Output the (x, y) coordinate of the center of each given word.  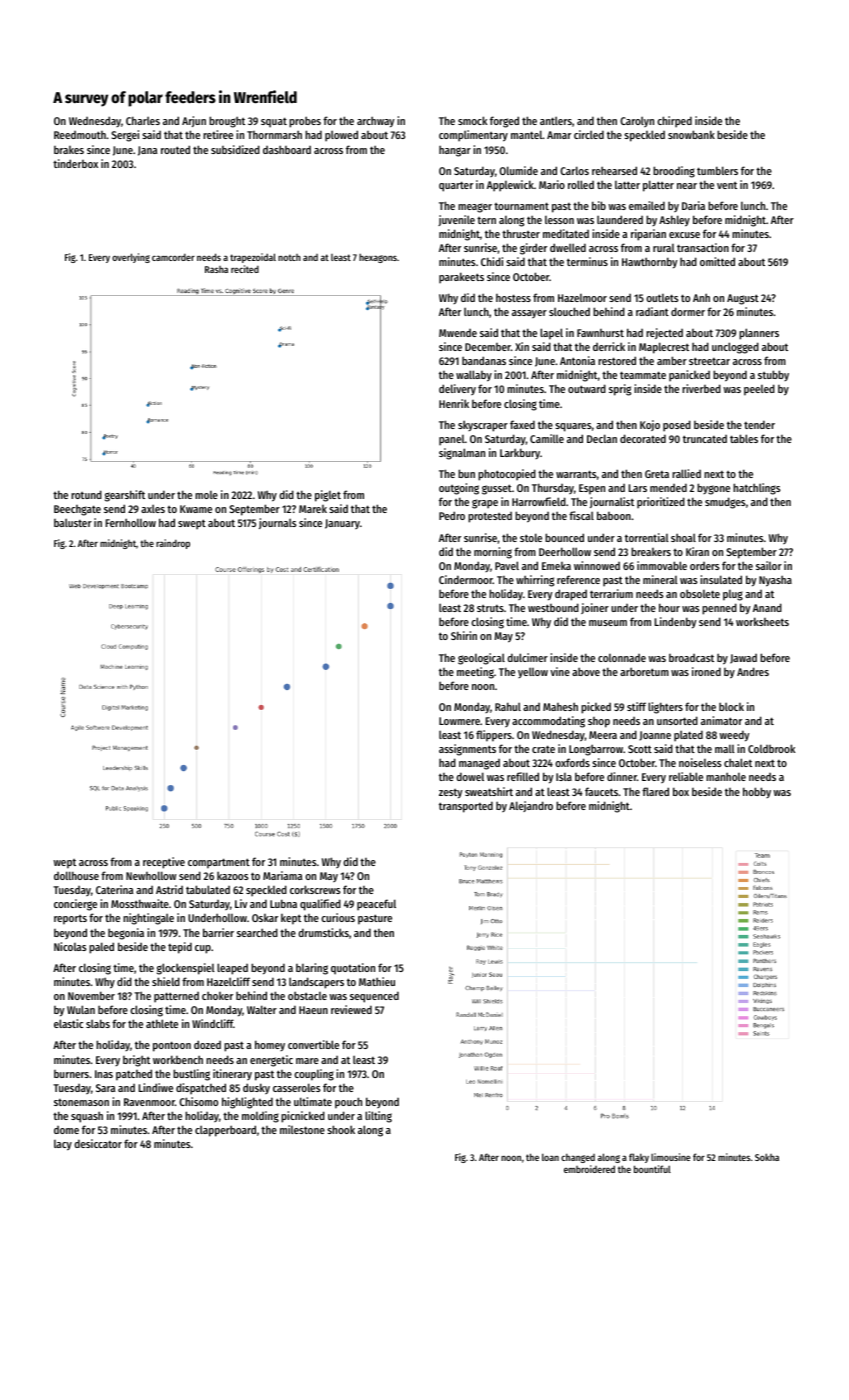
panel (452, 440)
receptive (164, 863)
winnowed (597, 565)
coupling (314, 1075)
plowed (341, 136)
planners (759, 334)
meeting (475, 673)
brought (227, 122)
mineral (660, 579)
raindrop (173, 544)
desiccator (98, 1143)
